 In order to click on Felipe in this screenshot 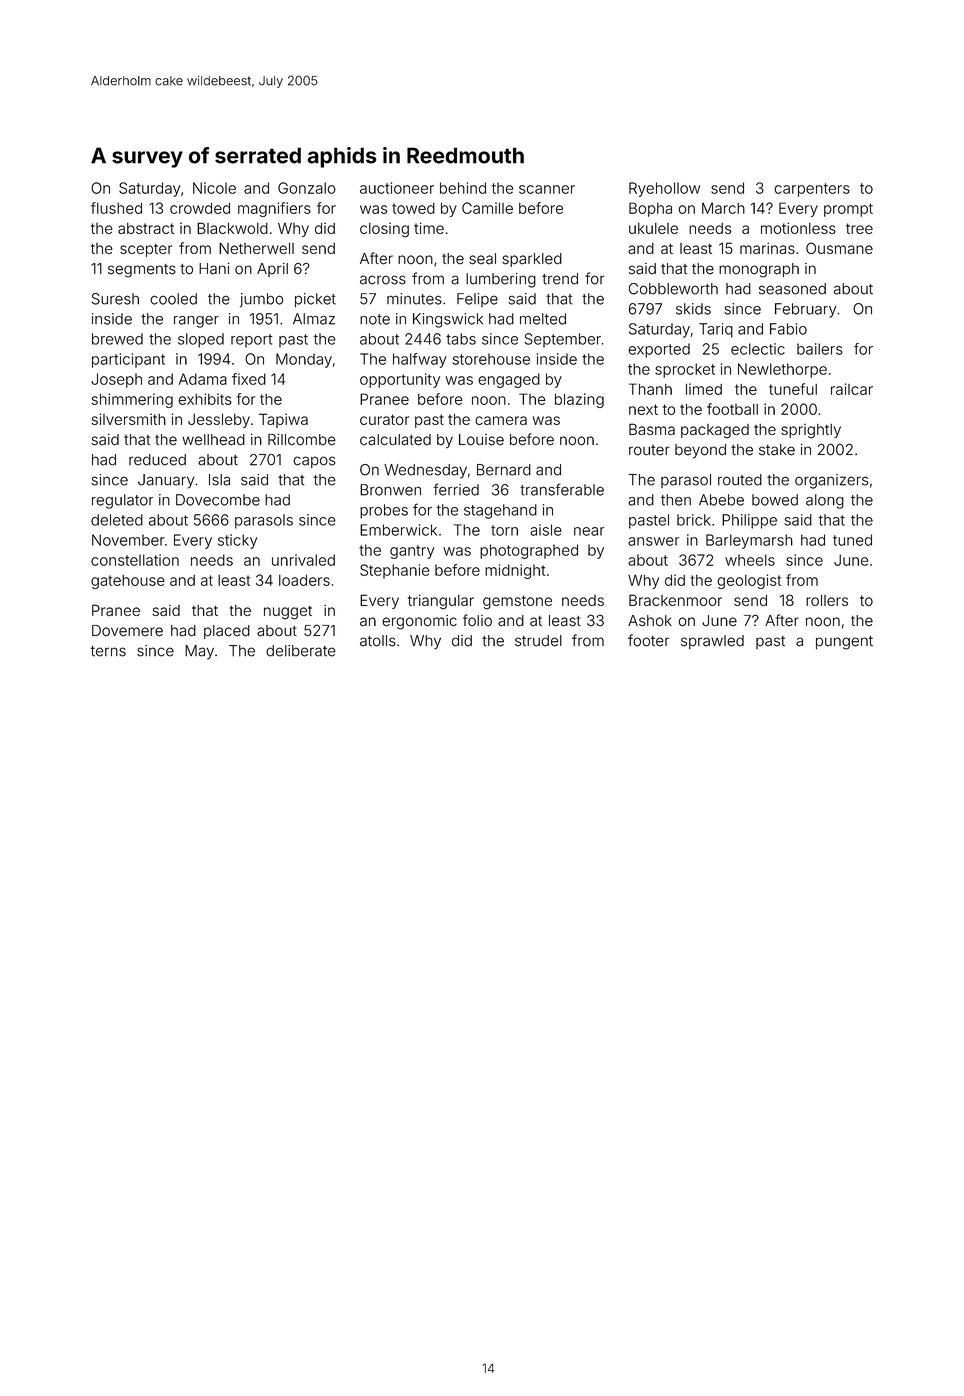, I will do `click(477, 300)`.
